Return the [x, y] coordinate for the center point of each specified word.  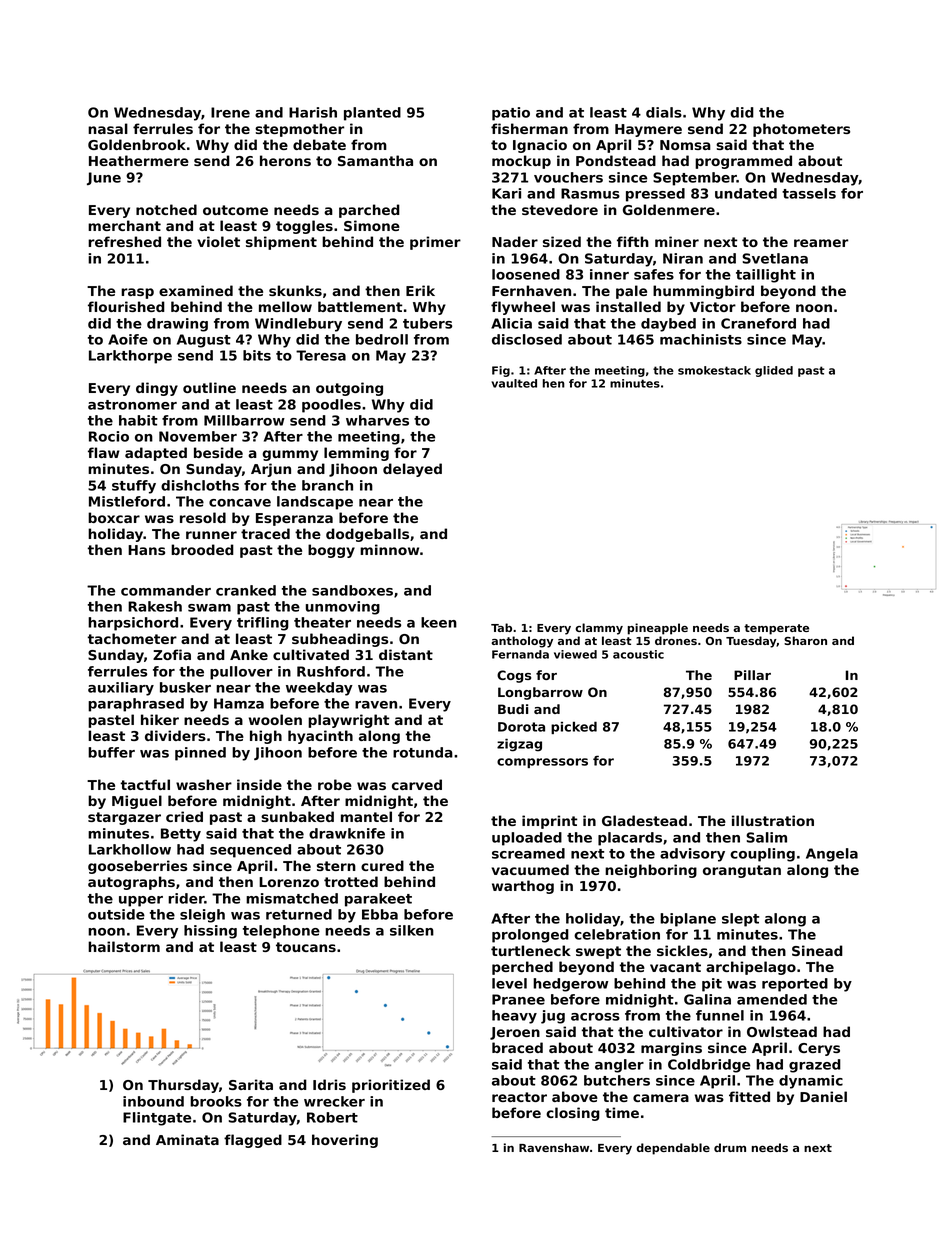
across [595, 1017]
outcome [235, 210]
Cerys [819, 1049]
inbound [153, 1101]
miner [677, 241]
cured [382, 865]
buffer [111, 752]
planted [372, 114]
